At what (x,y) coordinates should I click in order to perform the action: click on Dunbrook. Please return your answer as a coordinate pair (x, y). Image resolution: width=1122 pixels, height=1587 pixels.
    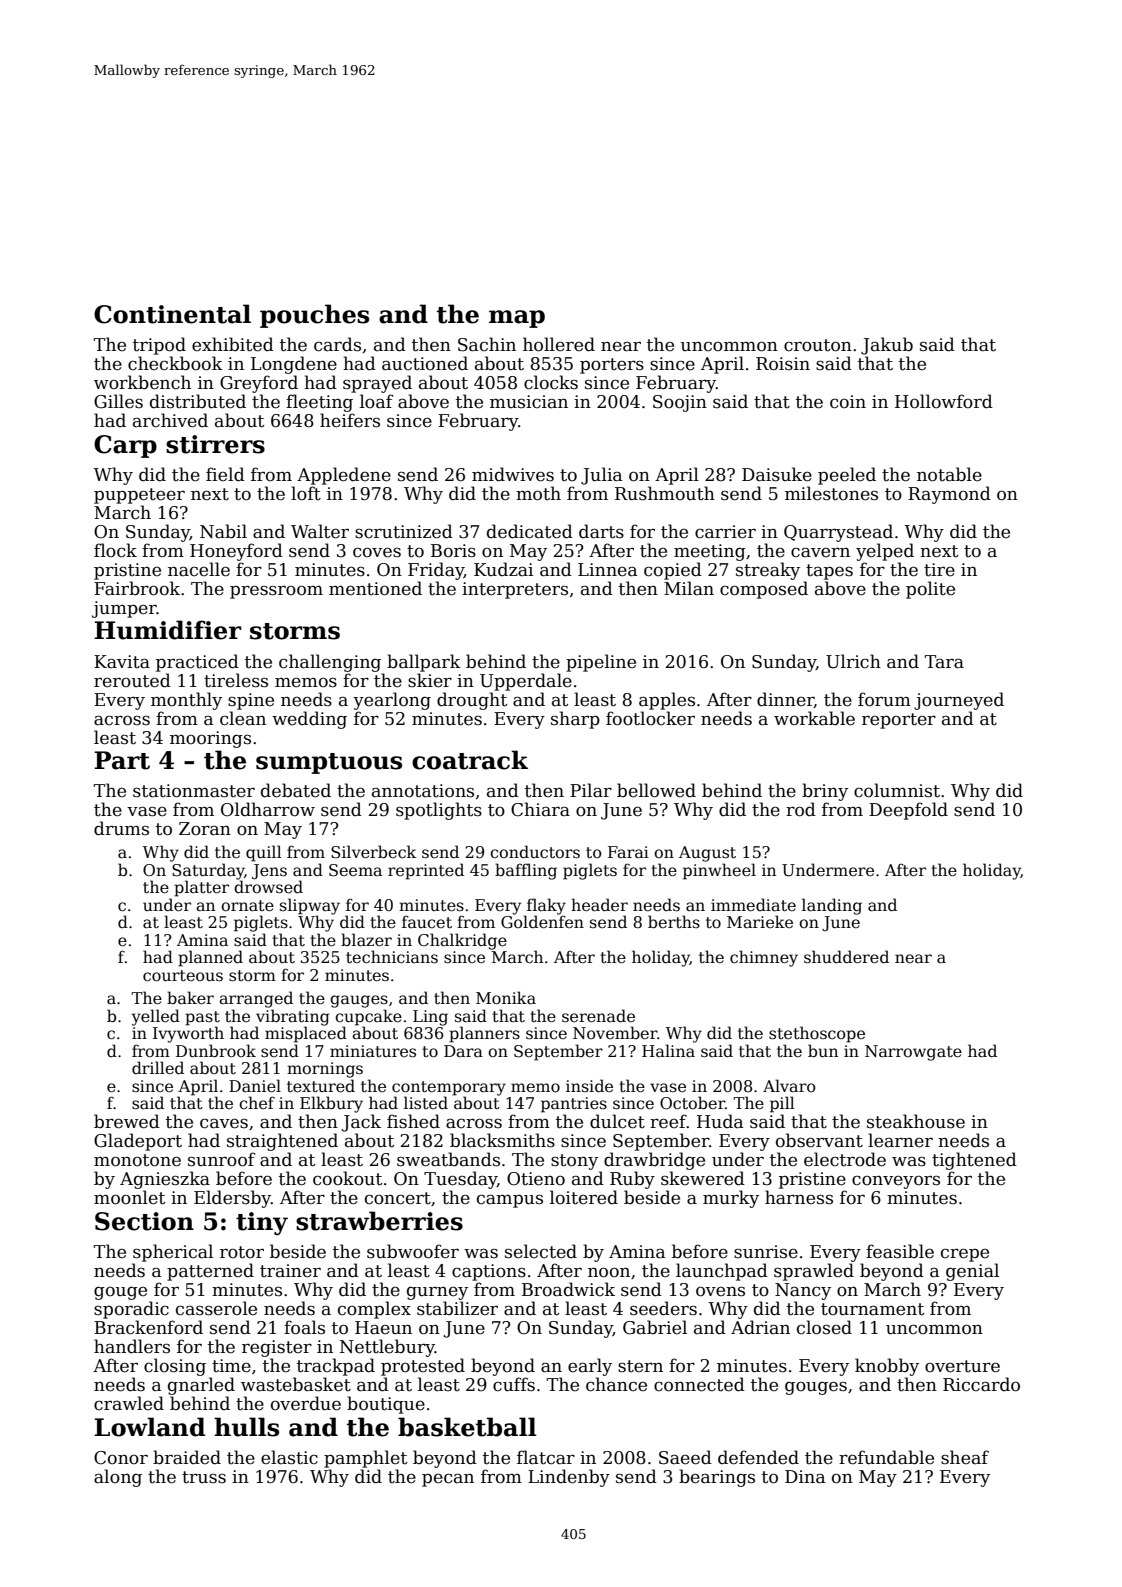
    Looking at the image, I should click on (216, 1051).
